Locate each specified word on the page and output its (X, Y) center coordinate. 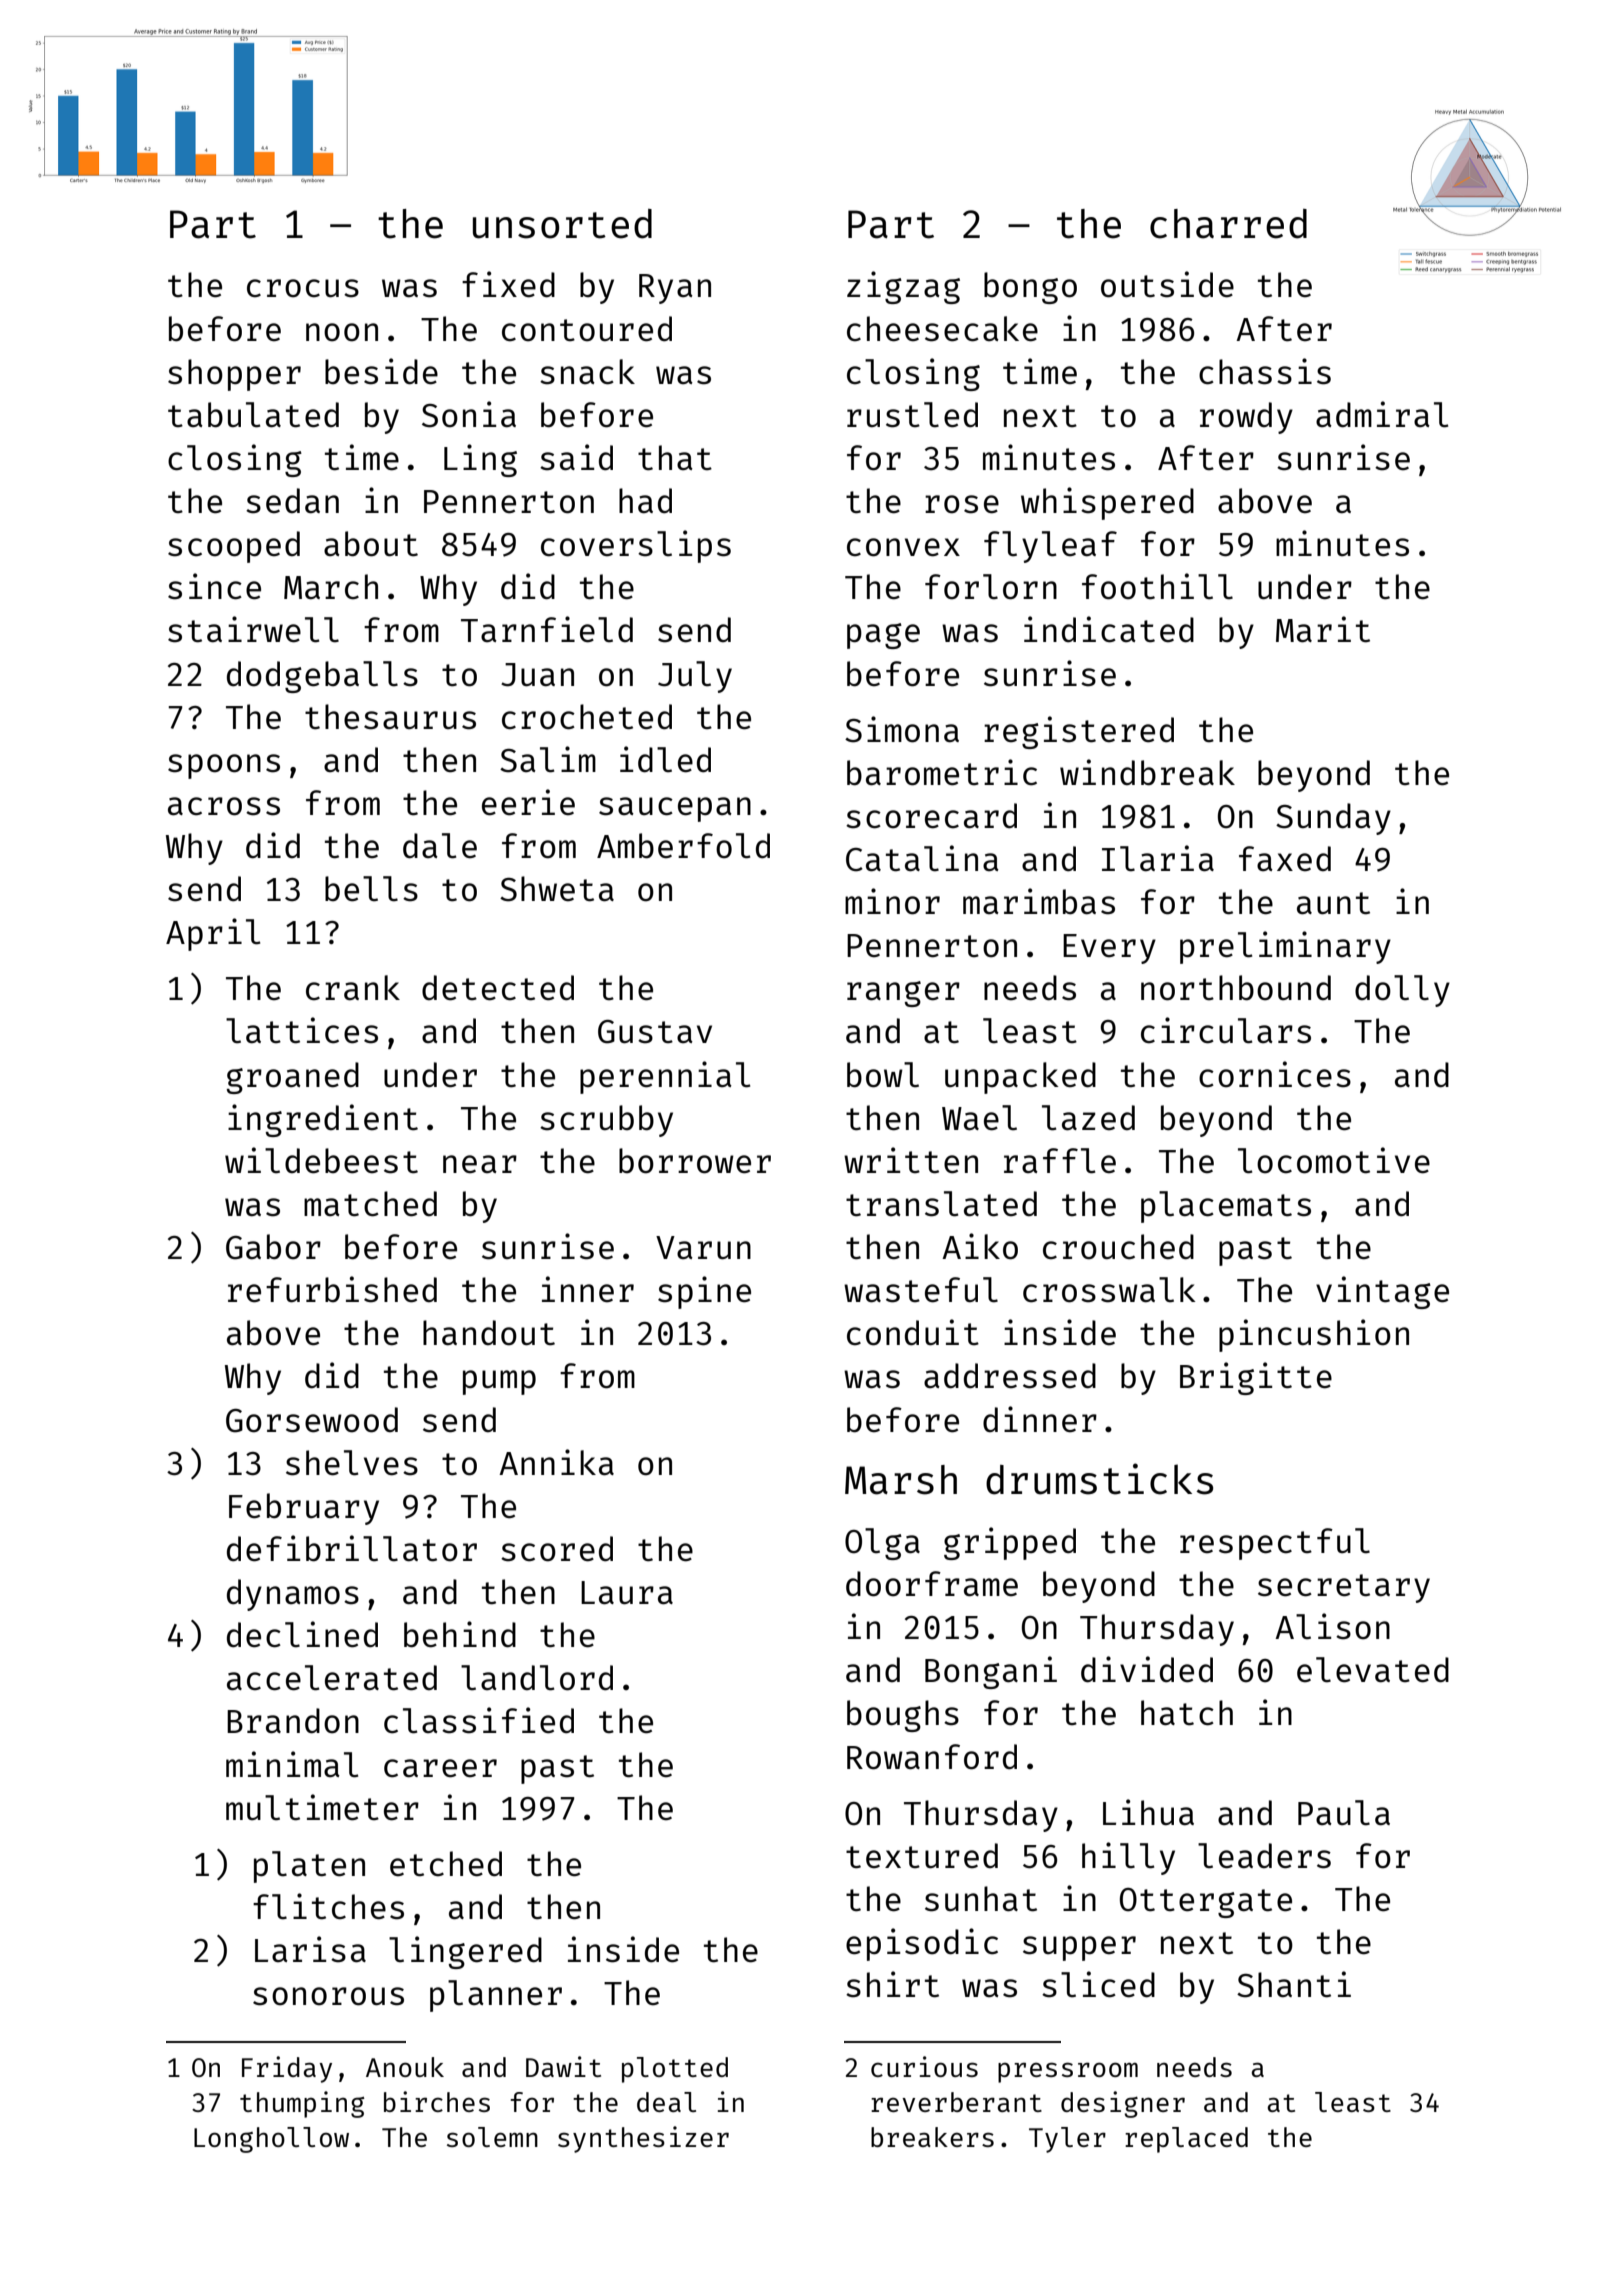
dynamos (293, 1595)
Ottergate (1206, 1903)
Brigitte (1256, 1378)
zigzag (903, 287)
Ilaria (1158, 858)
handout (489, 1333)
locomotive (1334, 1160)
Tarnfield (547, 629)
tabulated (253, 415)
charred (1228, 224)
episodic (922, 1944)
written (911, 1160)
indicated (1109, 629)
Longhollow (271, 2140)
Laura (627, 1593)
